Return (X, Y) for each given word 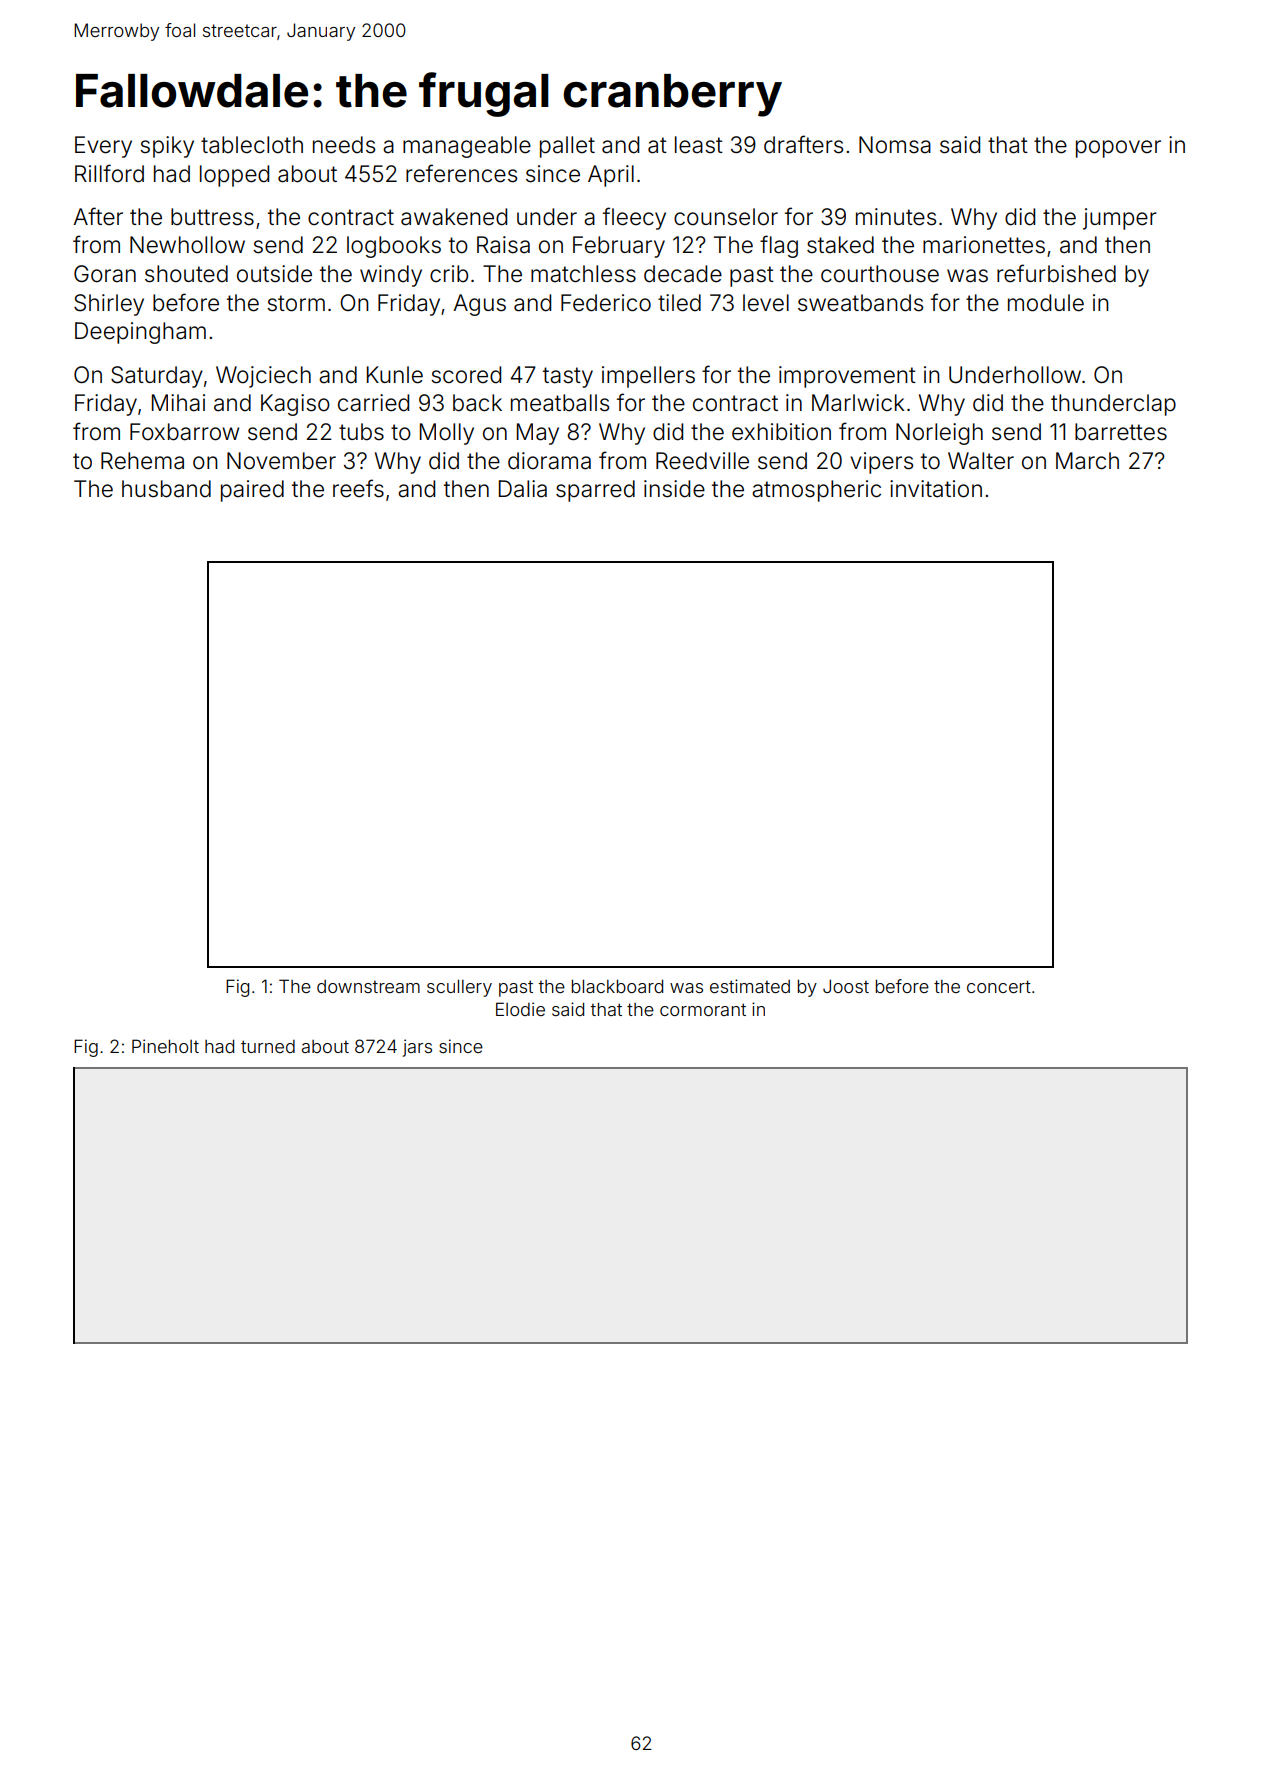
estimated (750, 986)
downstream (368, 986)
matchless (583, 274)
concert (999, 986)
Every (103, 147)
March (1087, 461)
